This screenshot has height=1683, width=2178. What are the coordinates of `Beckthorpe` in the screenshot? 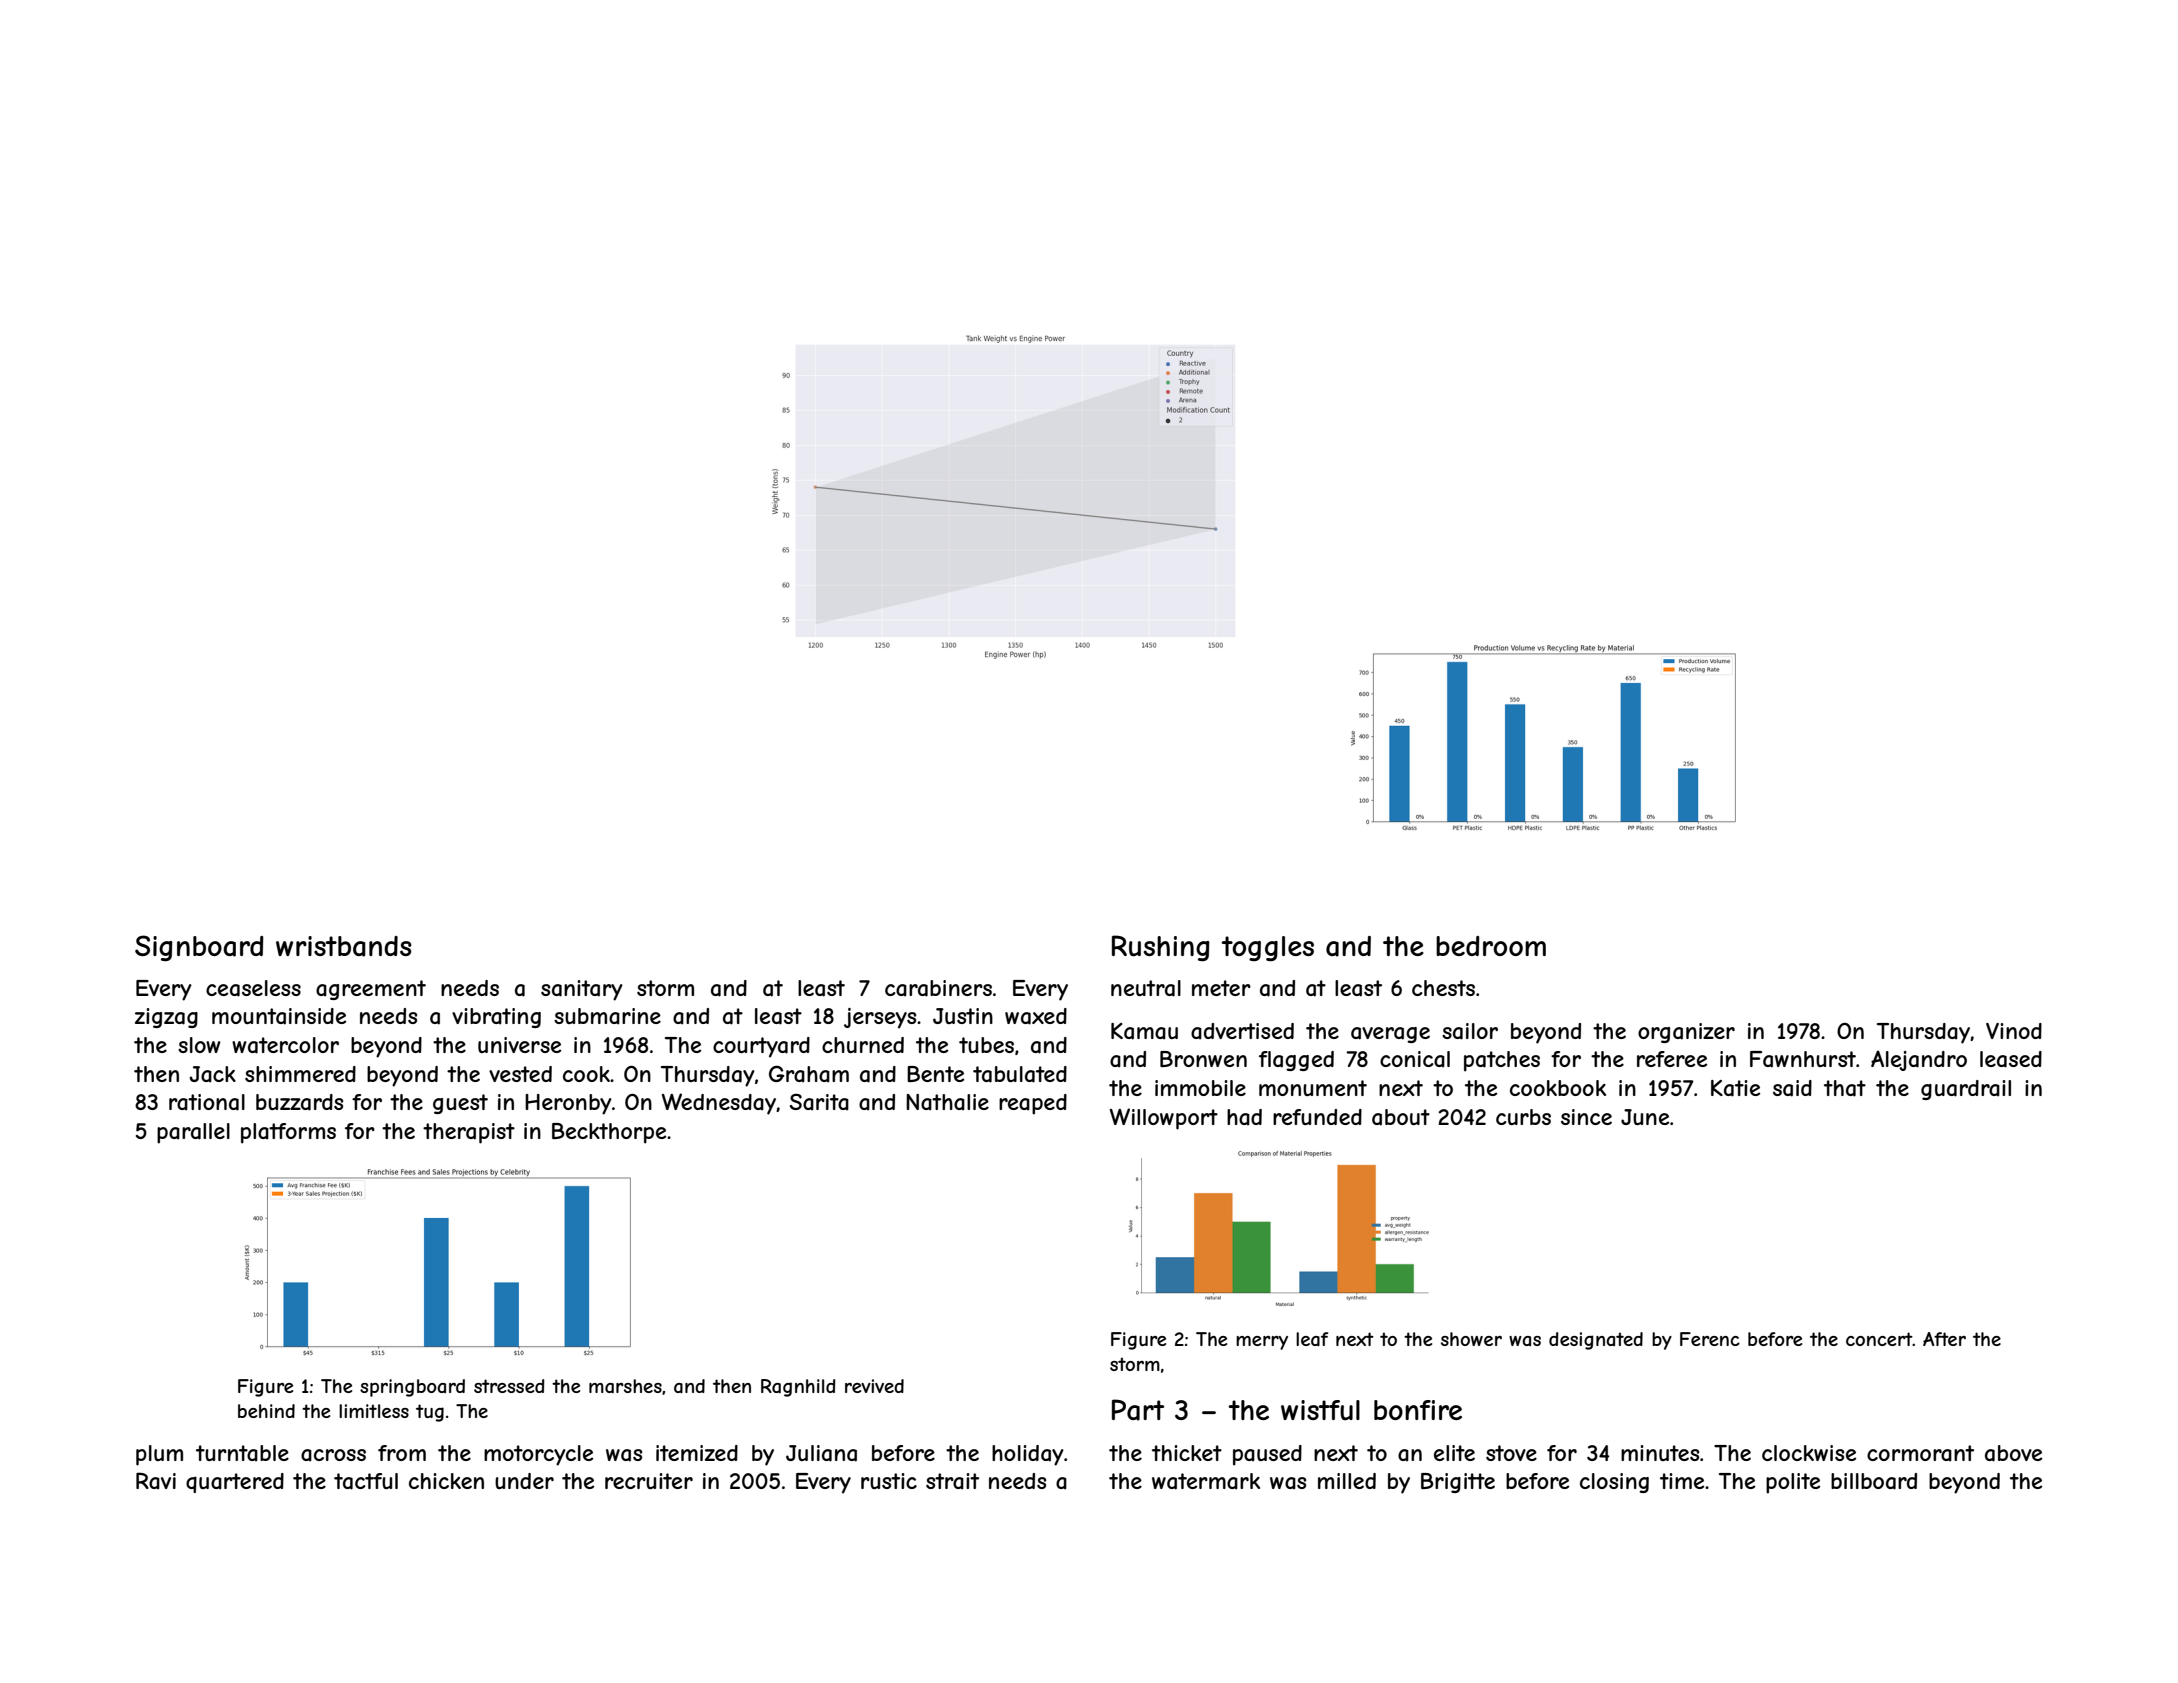 It's located at (609, 1133).
